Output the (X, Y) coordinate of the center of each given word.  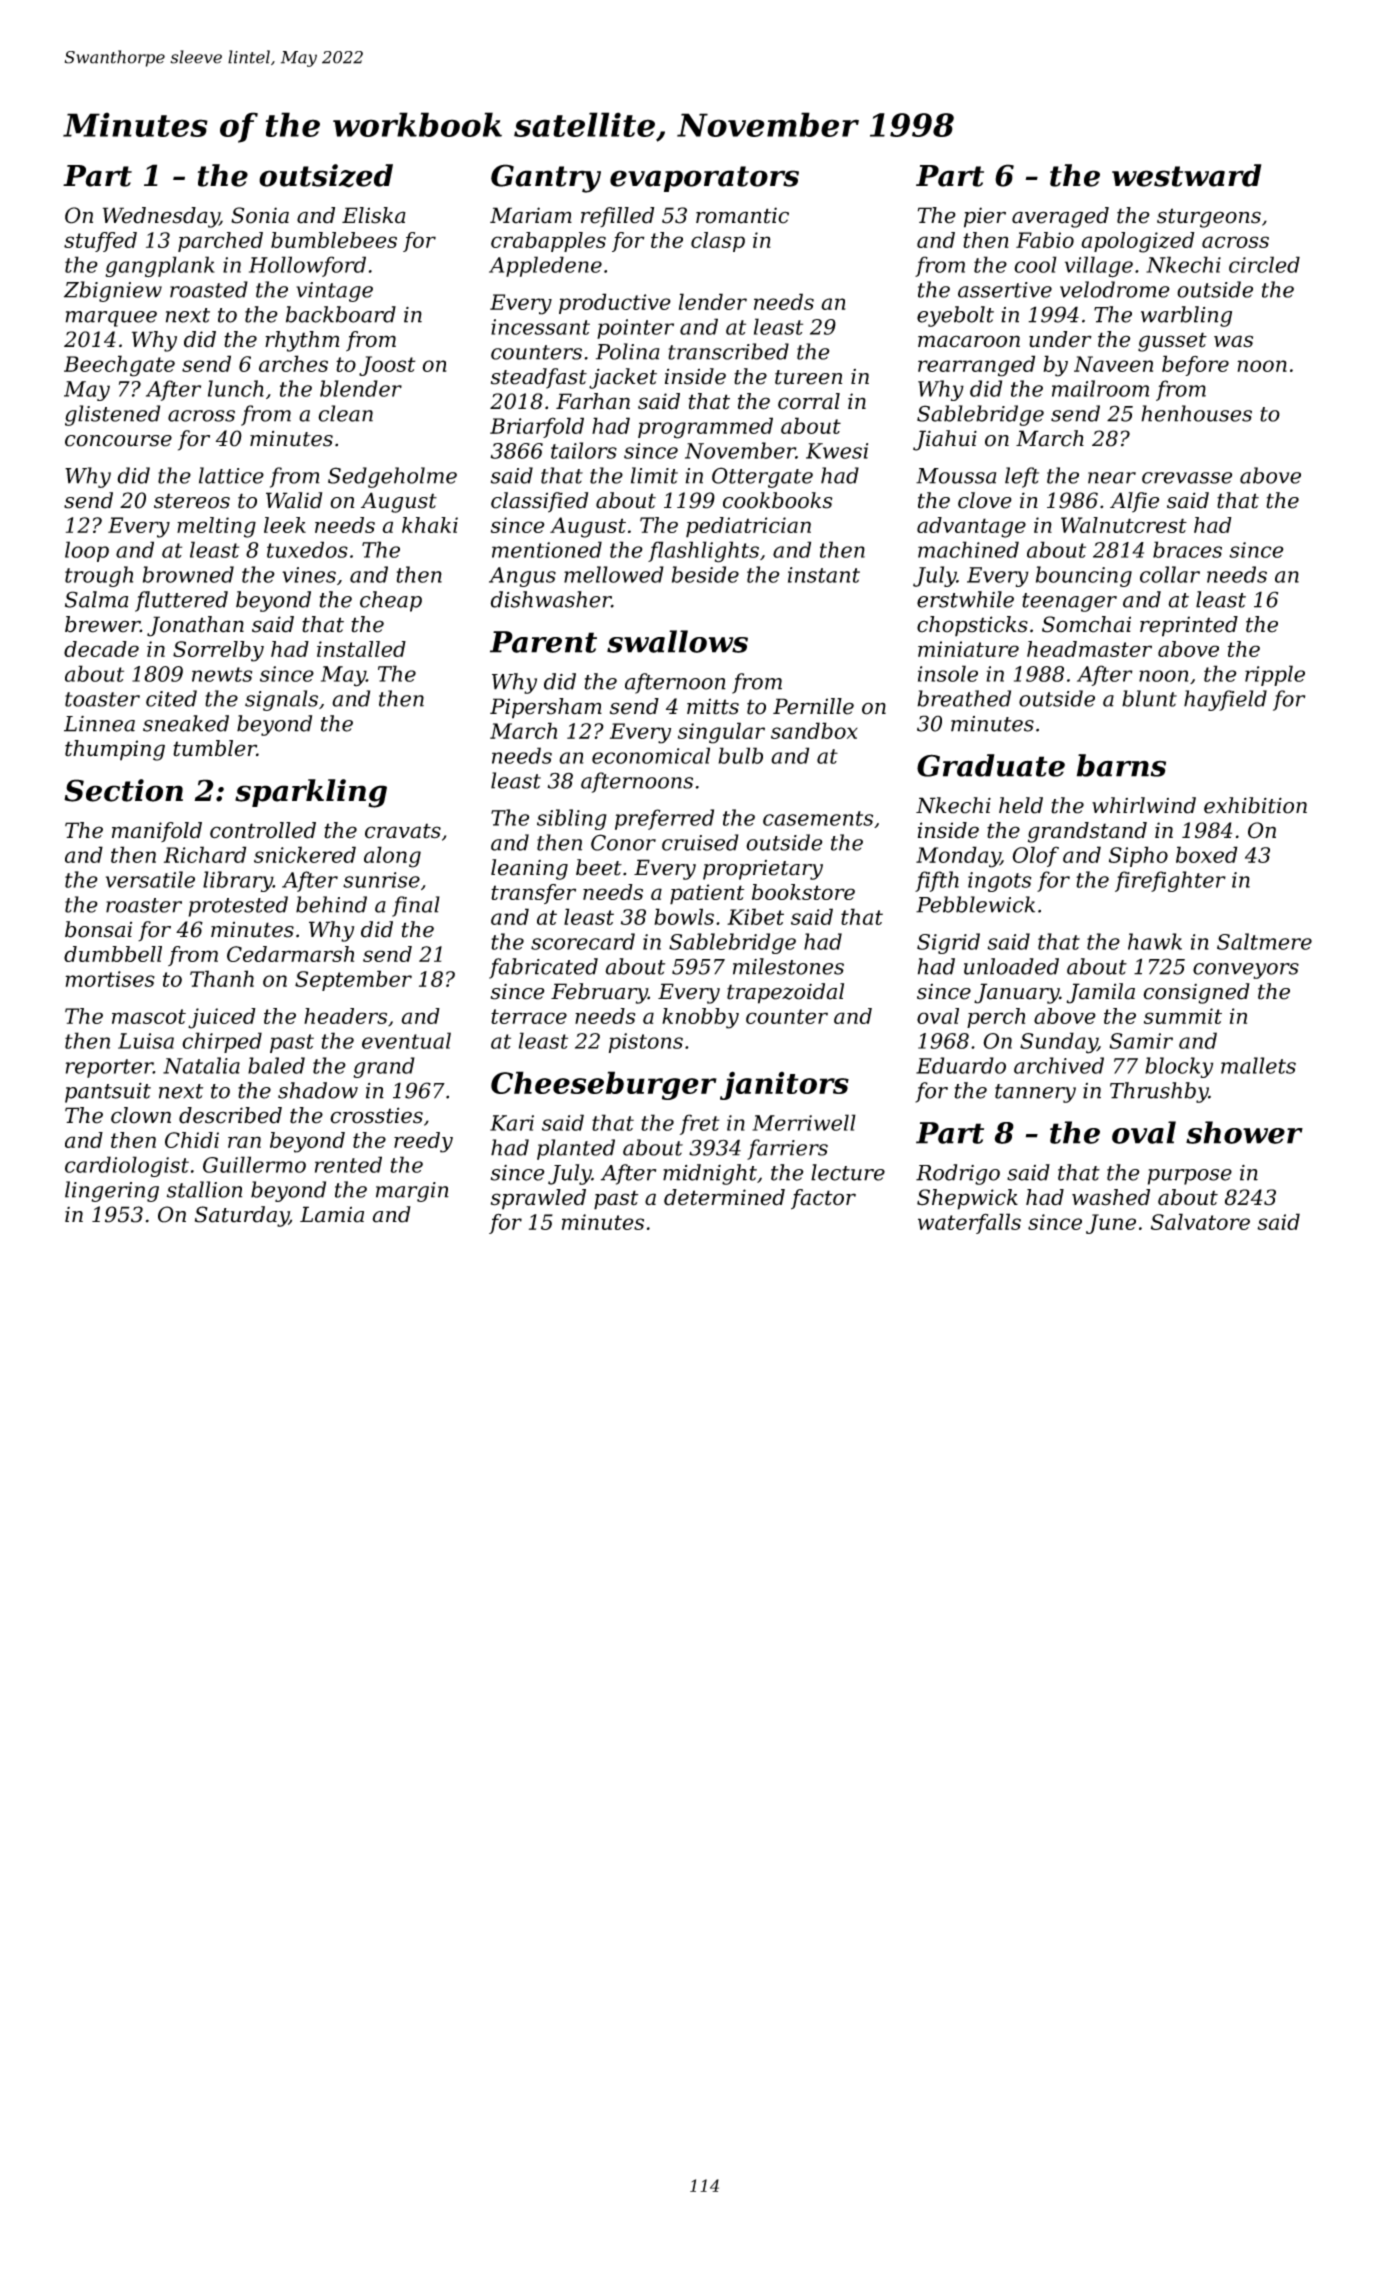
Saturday (242, 1216)
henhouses (1196, 413)
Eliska (374, 215)
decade (101, 649)
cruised (700, 842)
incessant (540, 327)
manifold (157, 832)
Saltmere (1264, 941)
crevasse (1187, 478)
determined (724, 1197)
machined (968, 549)
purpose (1190, 1177)
